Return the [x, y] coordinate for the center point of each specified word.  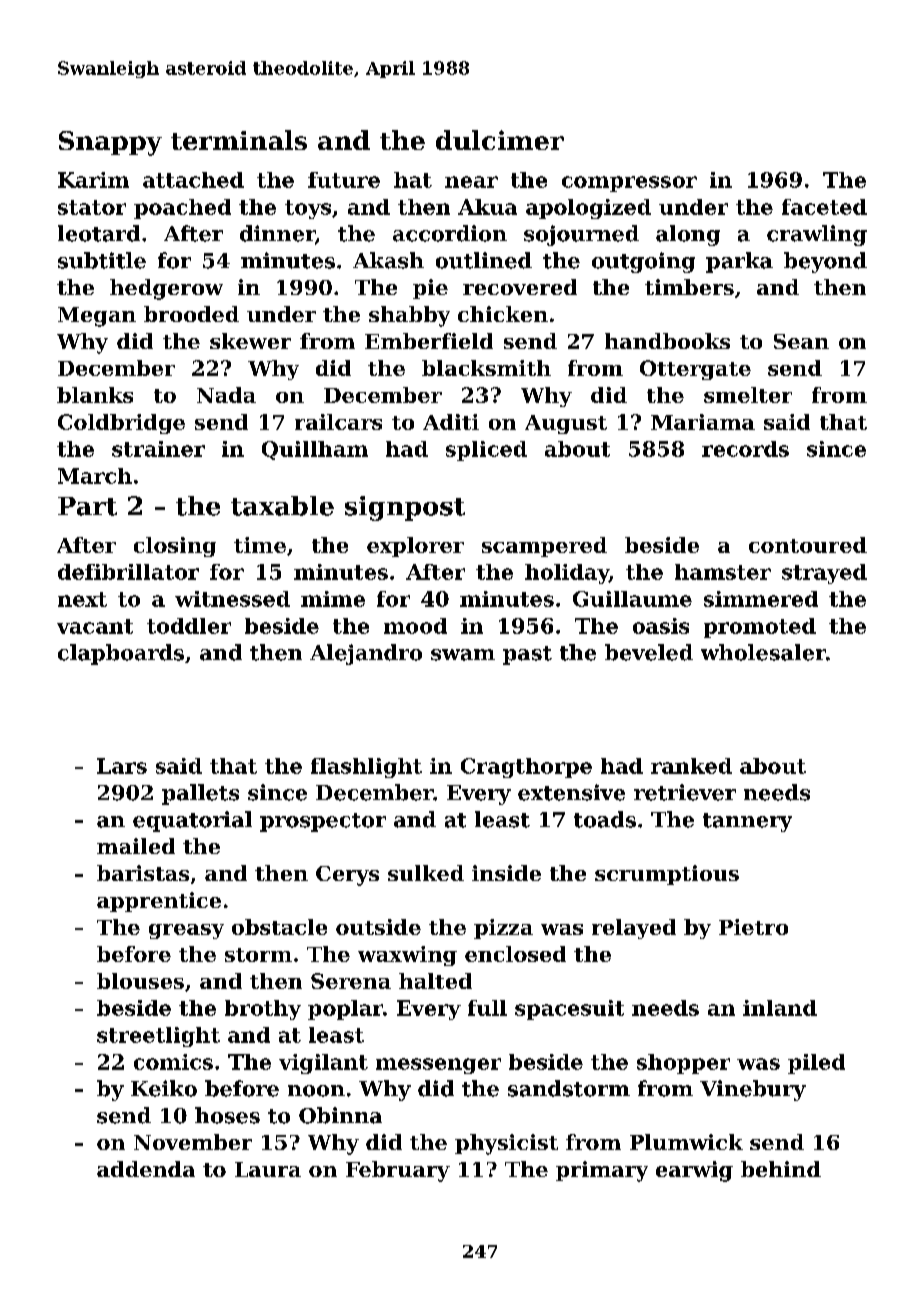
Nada [226, 395]
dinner [277, 233]
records [745, 449]
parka [739, 262]
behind [781, 1169]
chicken [503, 314]
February [398, 1171]
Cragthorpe [526, 768]
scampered [544, 547]
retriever [685, 792]
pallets [200, 794]
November [193, 1142]
